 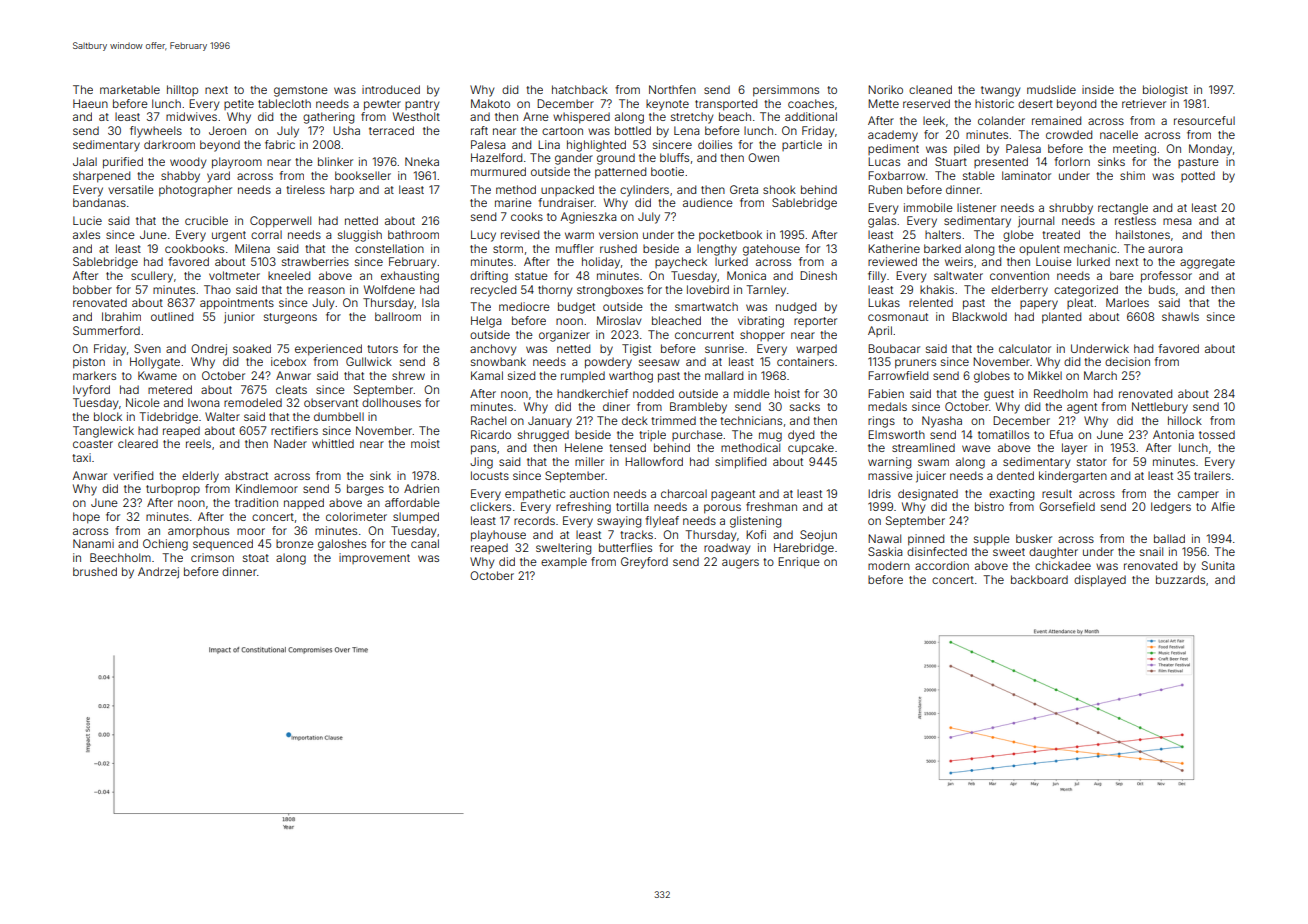 What do you see at coordinates (108, 416) in the image?
I see `block` at bounding box center [108, 416].
